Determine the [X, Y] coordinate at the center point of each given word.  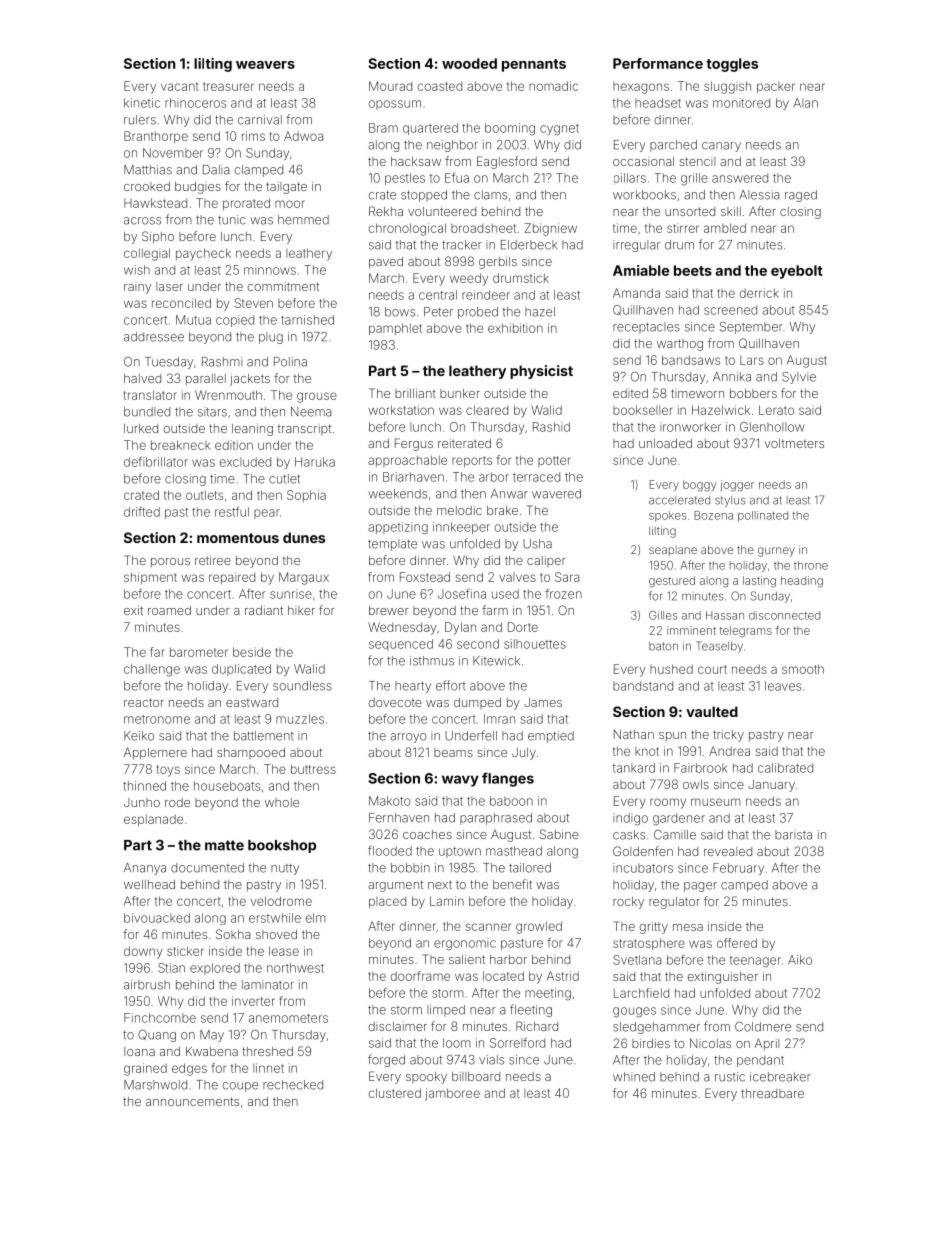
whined [634, 1077]
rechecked [293, 1085]
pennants [534, 65]
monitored [741, 103]
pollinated [763, 516]
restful [232, 512]
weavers [265, 65]
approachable [407, 461]
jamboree [452, 1094]
